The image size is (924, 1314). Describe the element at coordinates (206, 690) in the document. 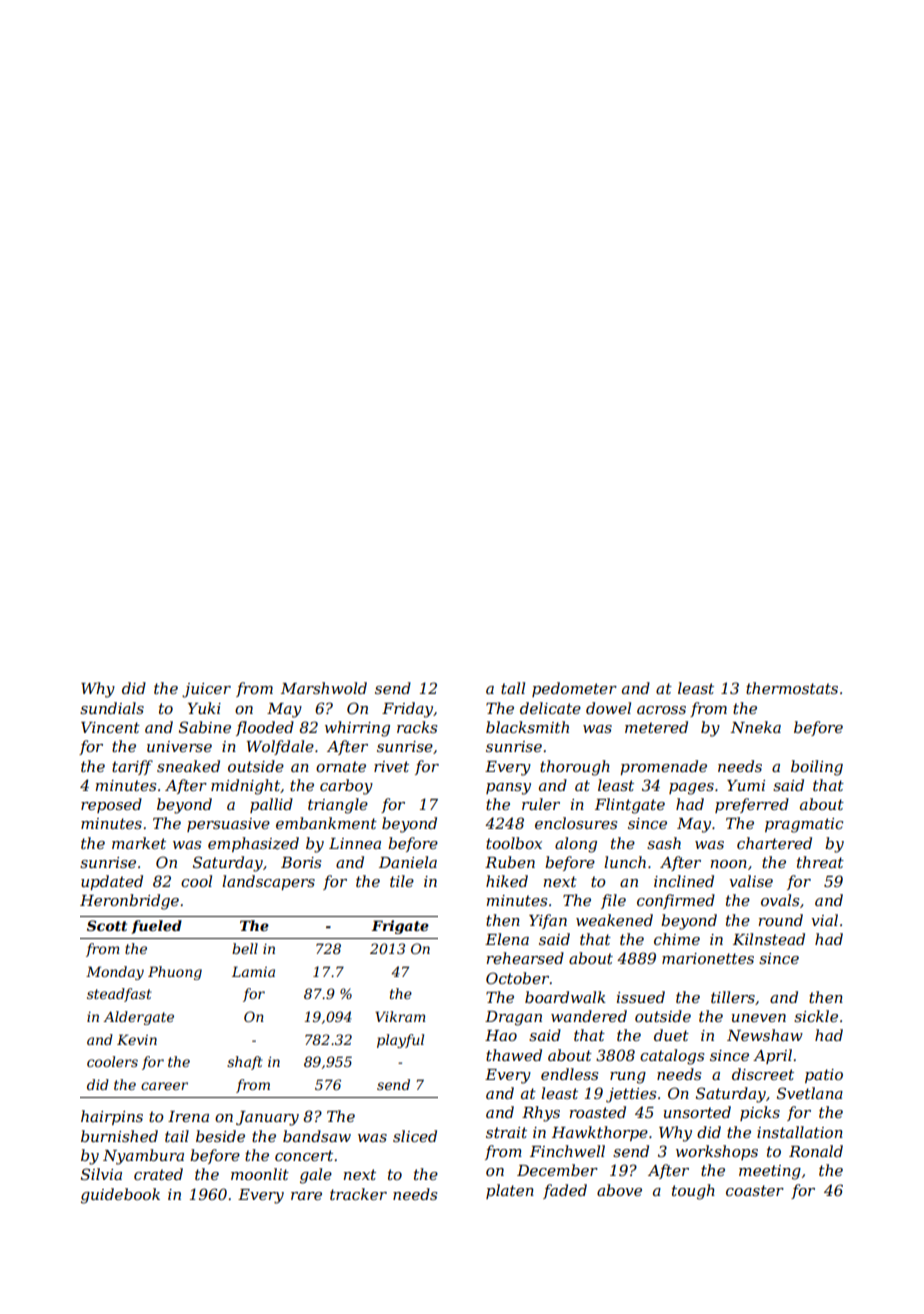

I see `juicer` at that location.
